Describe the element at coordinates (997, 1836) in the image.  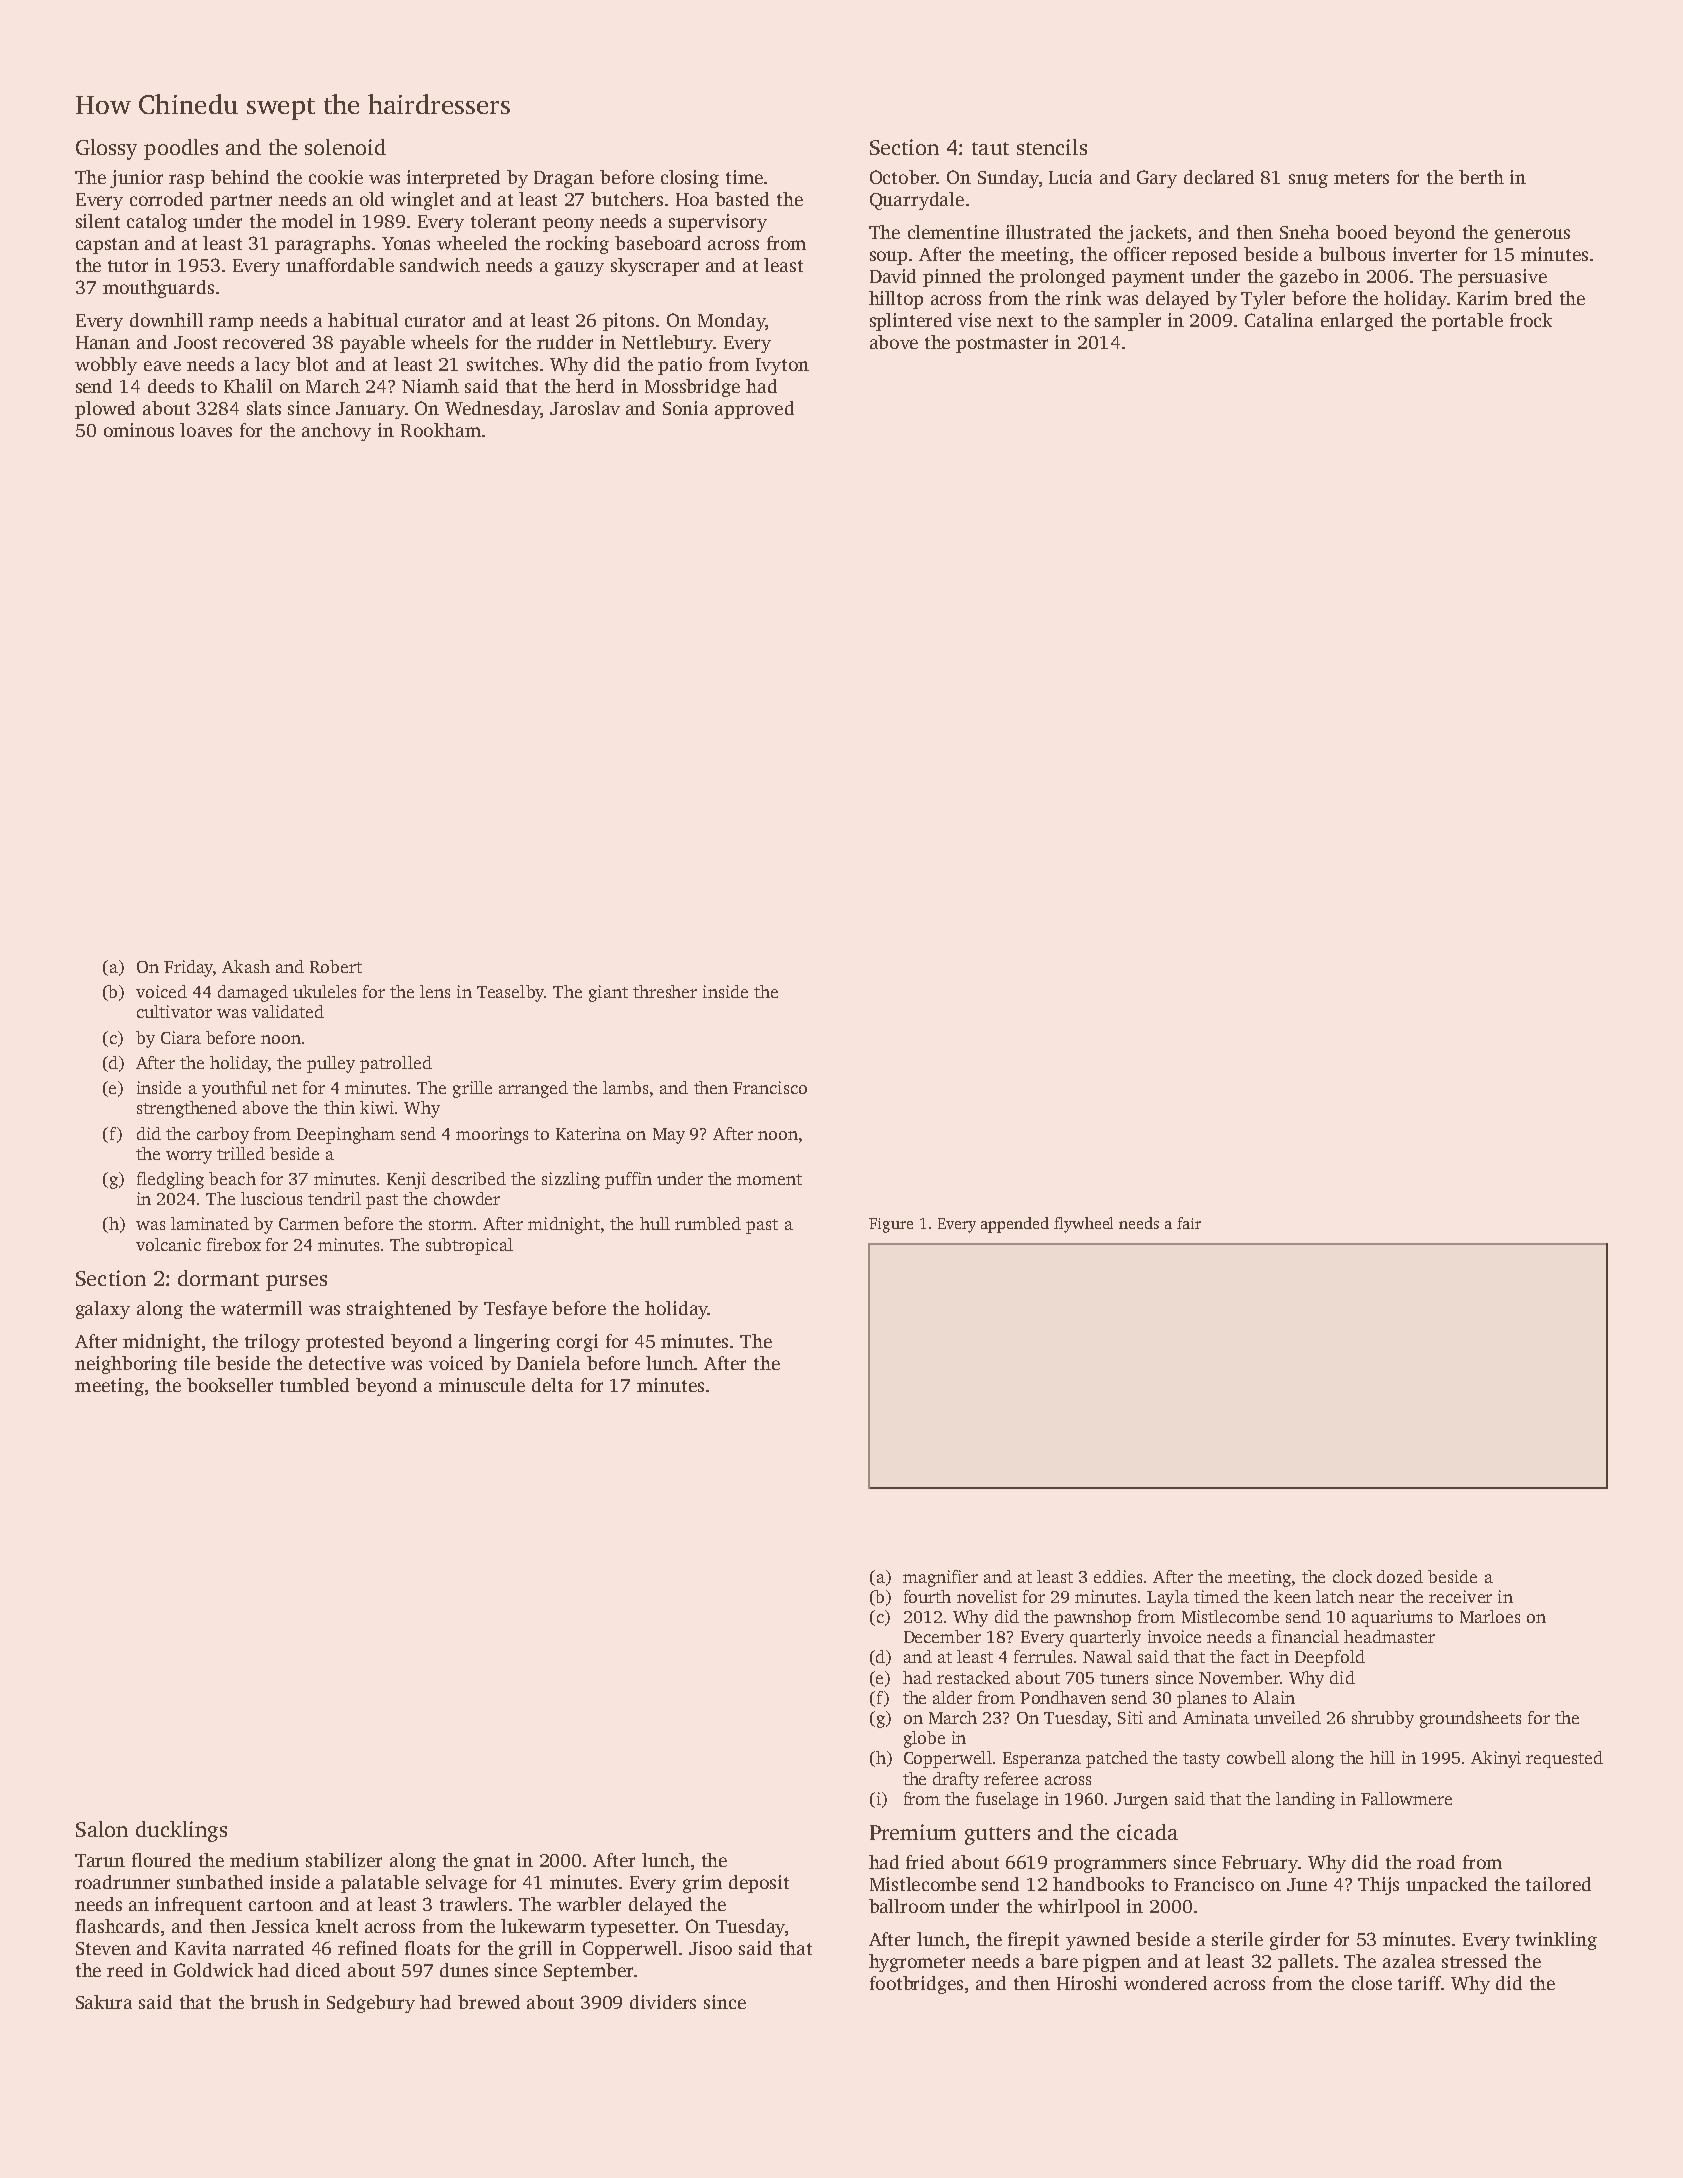
I see `gutters` at that location.
